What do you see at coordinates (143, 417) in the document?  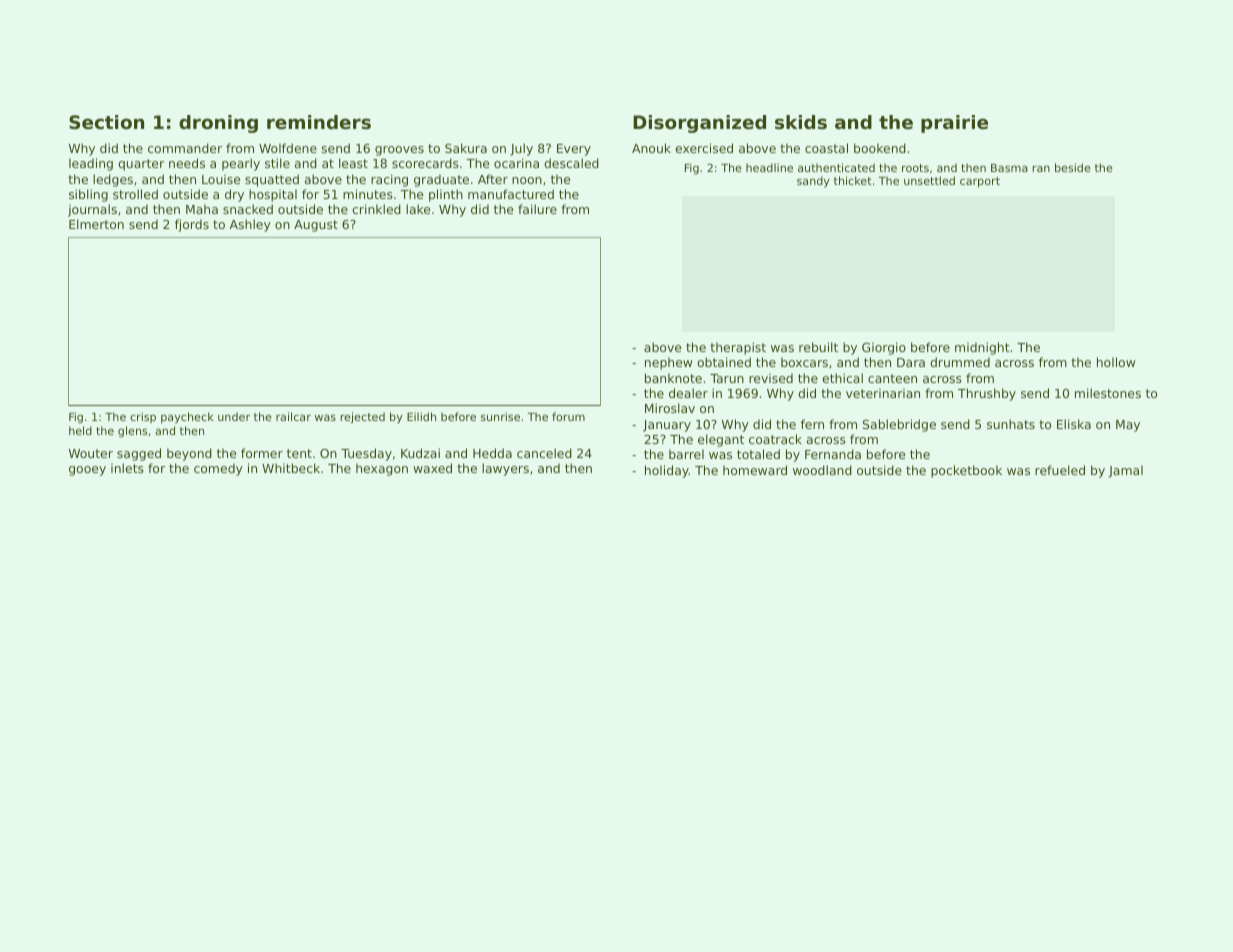 I see `crisp` at bounding box center [143, 417].
